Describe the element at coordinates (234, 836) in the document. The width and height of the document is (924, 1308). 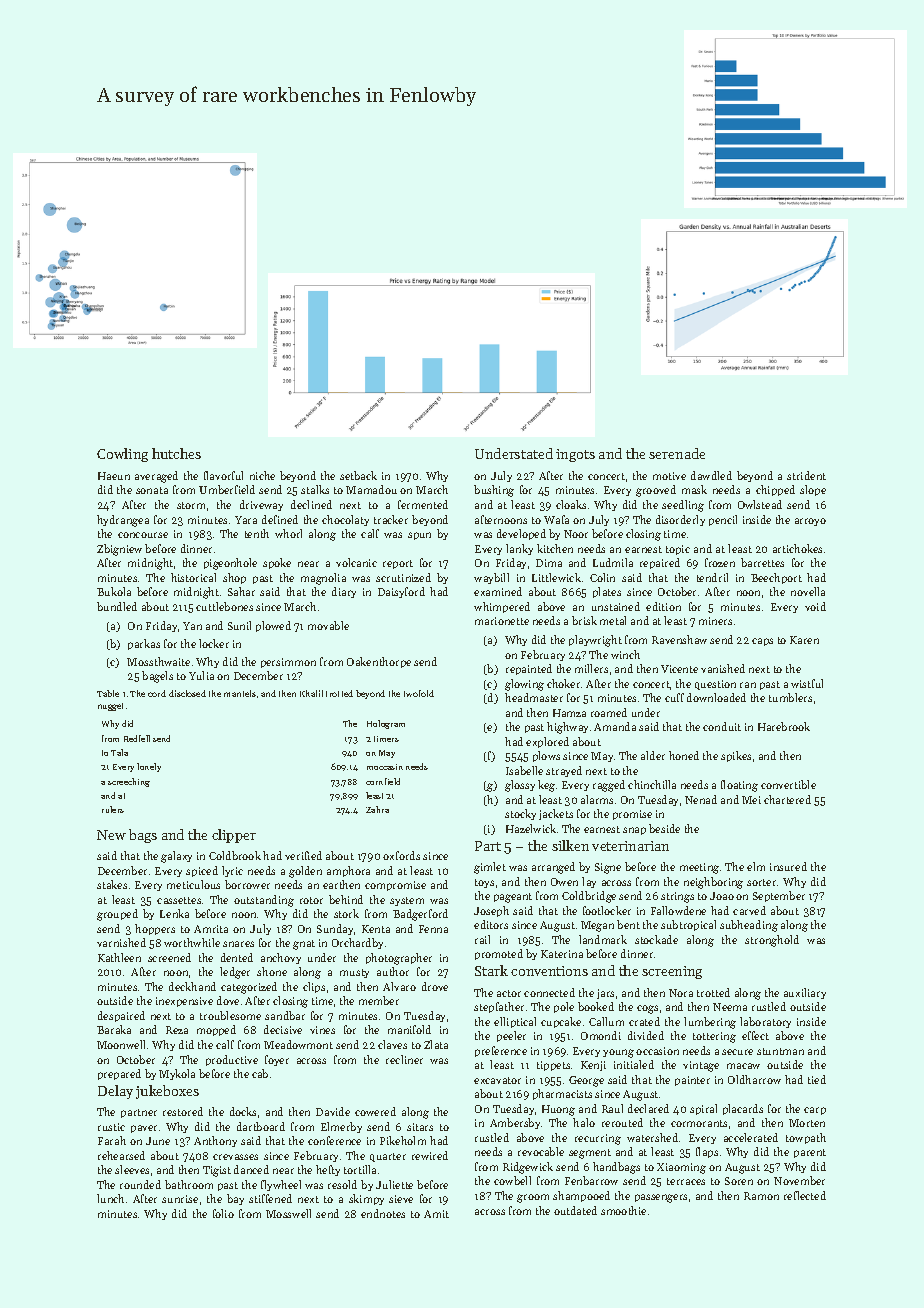
I see `clipper` at that location.
